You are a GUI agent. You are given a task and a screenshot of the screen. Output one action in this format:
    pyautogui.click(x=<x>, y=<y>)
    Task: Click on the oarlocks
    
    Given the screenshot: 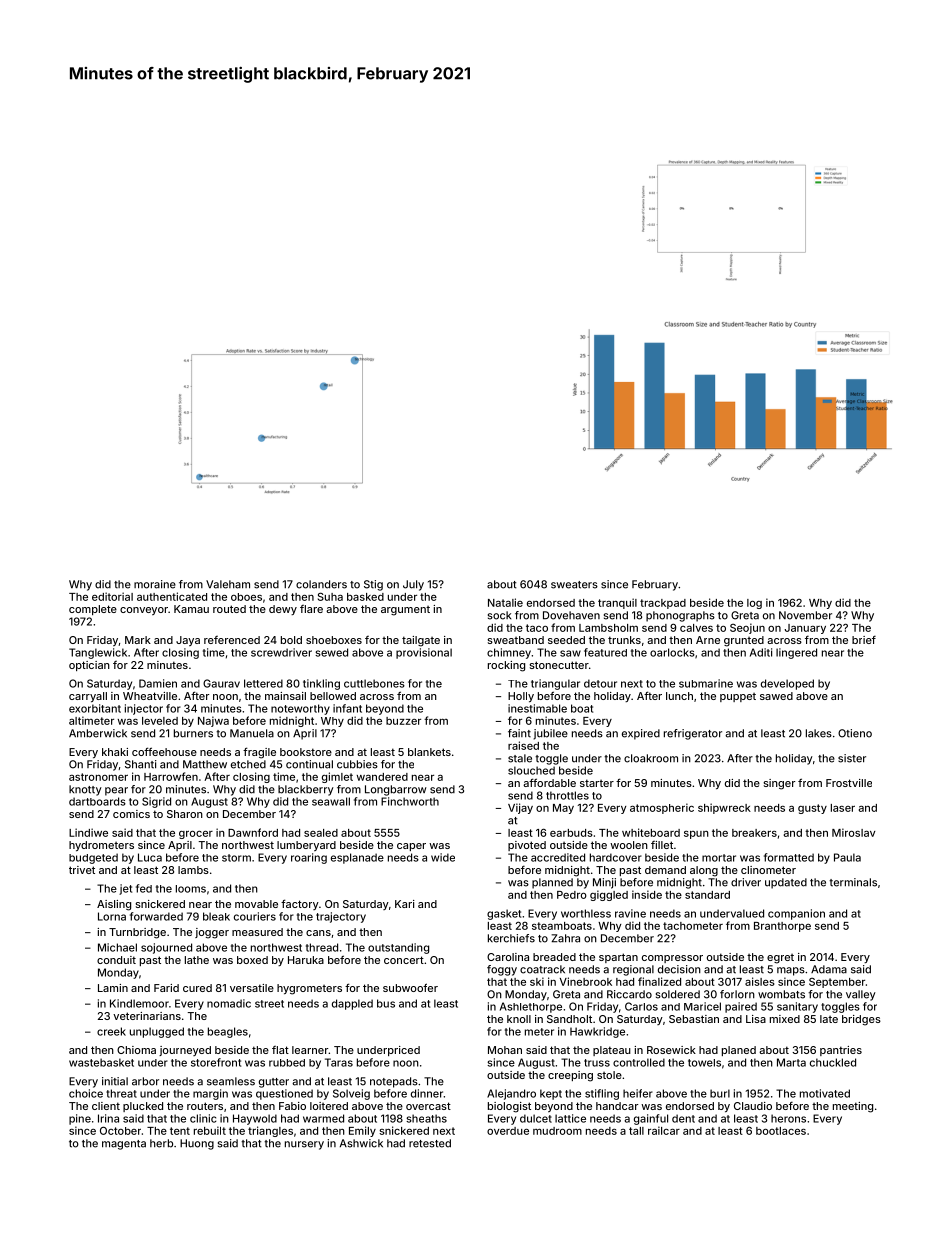 What is the action you would take?
    pyautogui.click(x=672, y=652)
